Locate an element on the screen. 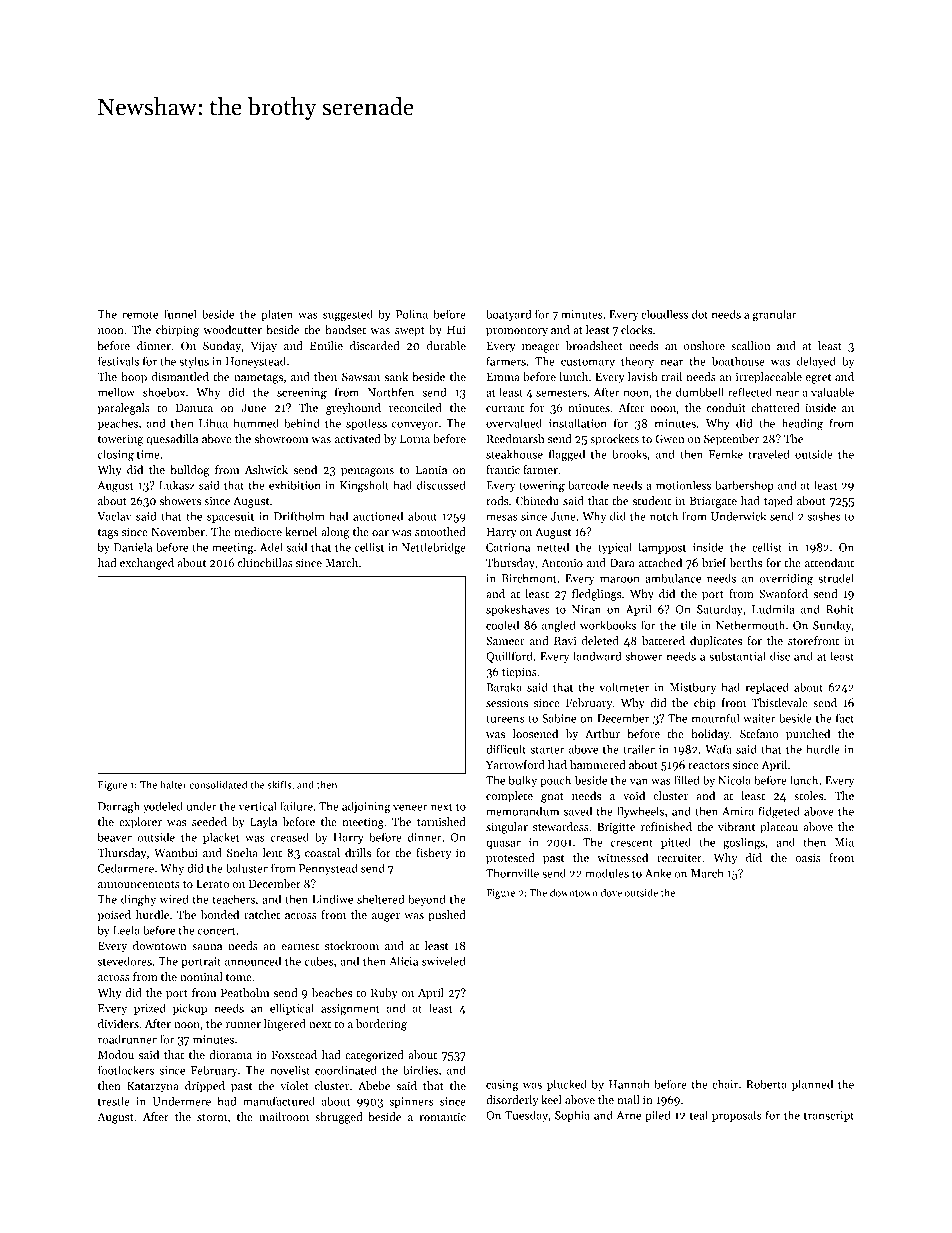 The width and height of the screenshot is (952, 1233). dove is located at coordinates (611, 892).
